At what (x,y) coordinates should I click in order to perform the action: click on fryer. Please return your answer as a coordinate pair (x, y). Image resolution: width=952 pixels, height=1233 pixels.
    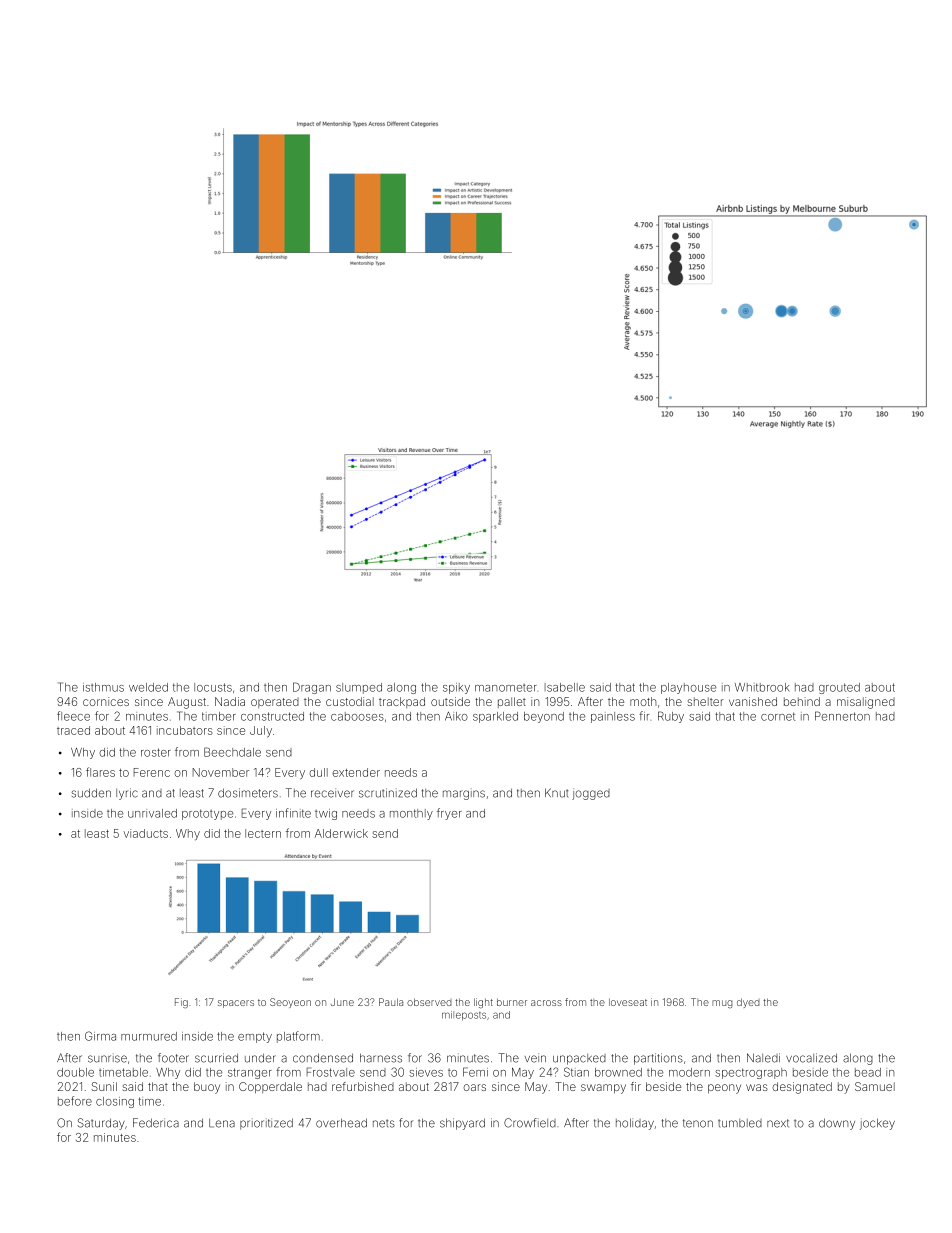
    Looking at the image, I should click on (449, 814).
